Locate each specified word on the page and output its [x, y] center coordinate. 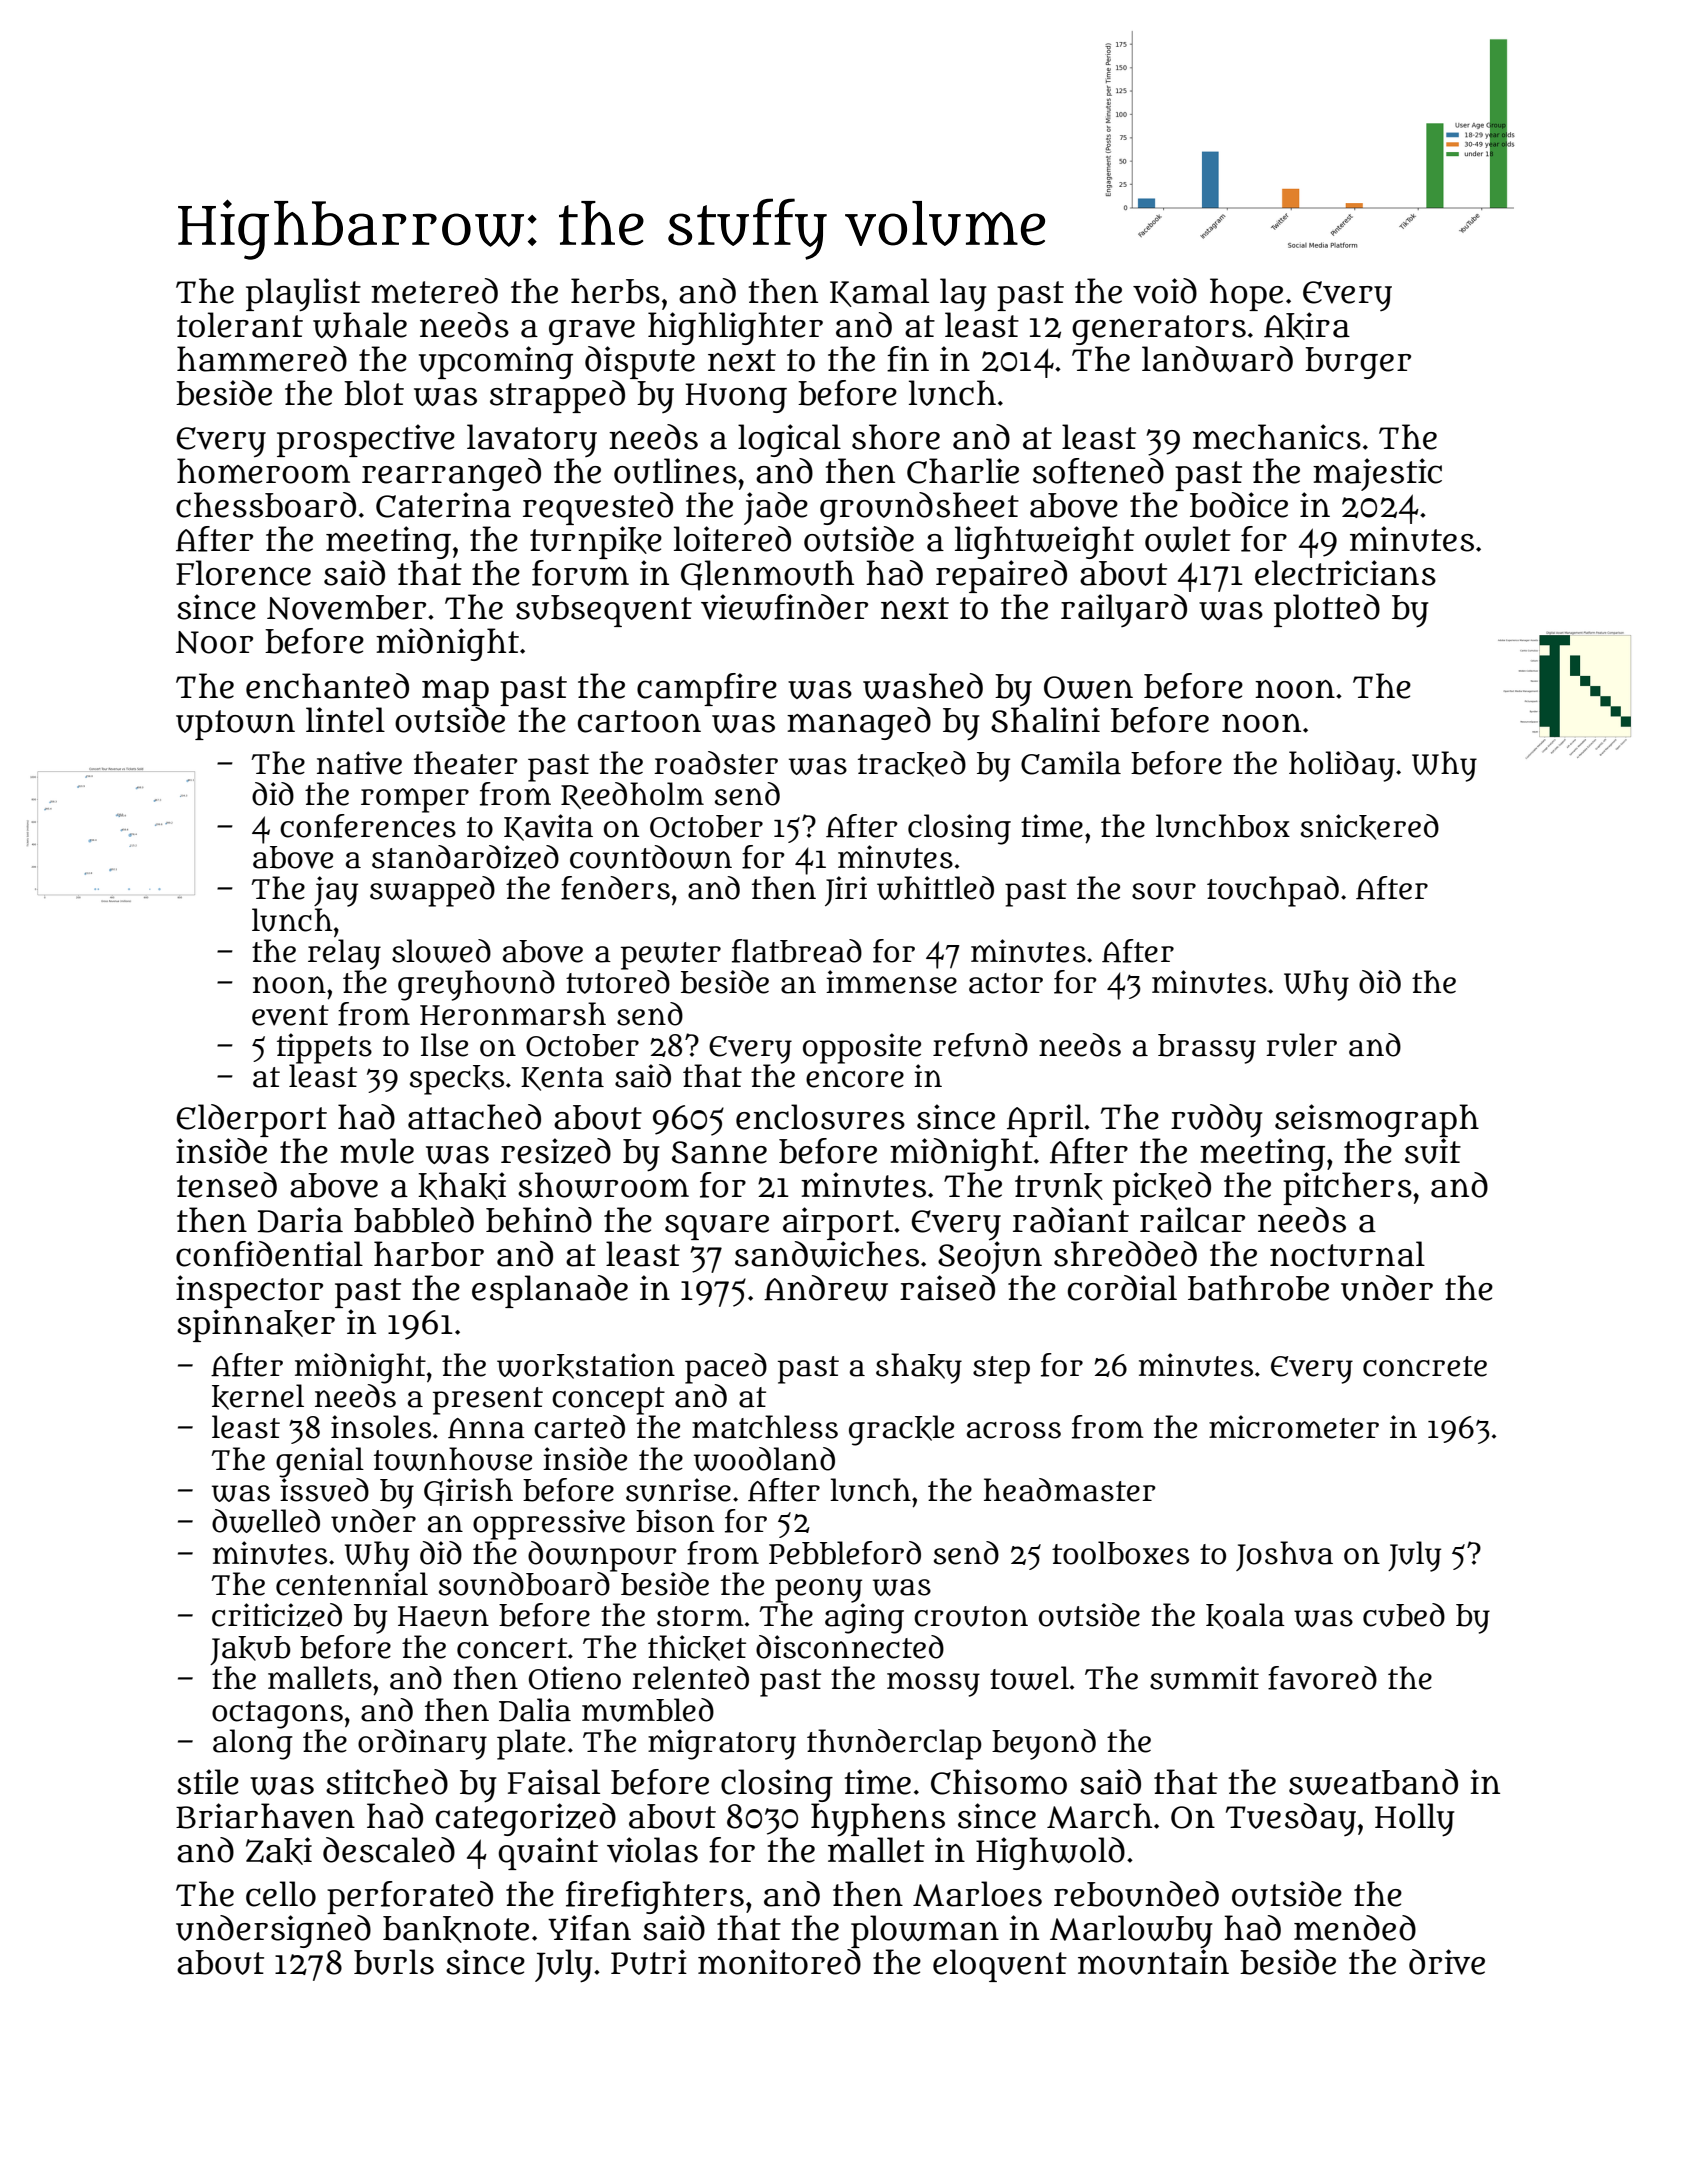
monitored [779, 1962]
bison [675, 1521]
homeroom [263, 471]
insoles [381, 1427]
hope [1246, 294]
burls [394, 1962]
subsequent [604, 611]
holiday [1342, 766]
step [1001, 1370]
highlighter [735, 328]
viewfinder [784, 607]
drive [1447, 1962]
